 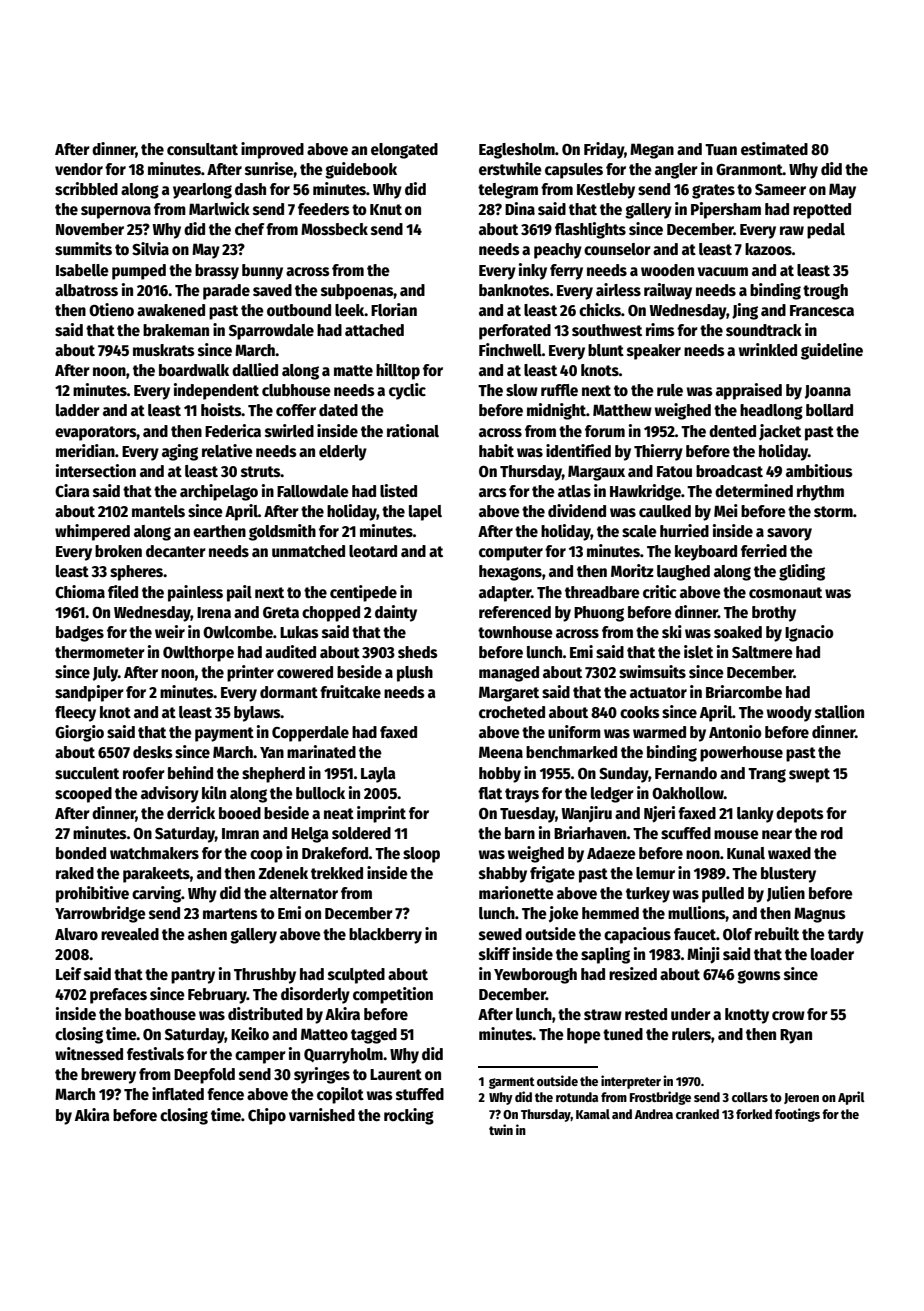 I want to click on actuator, so click(x=658, y=692).
